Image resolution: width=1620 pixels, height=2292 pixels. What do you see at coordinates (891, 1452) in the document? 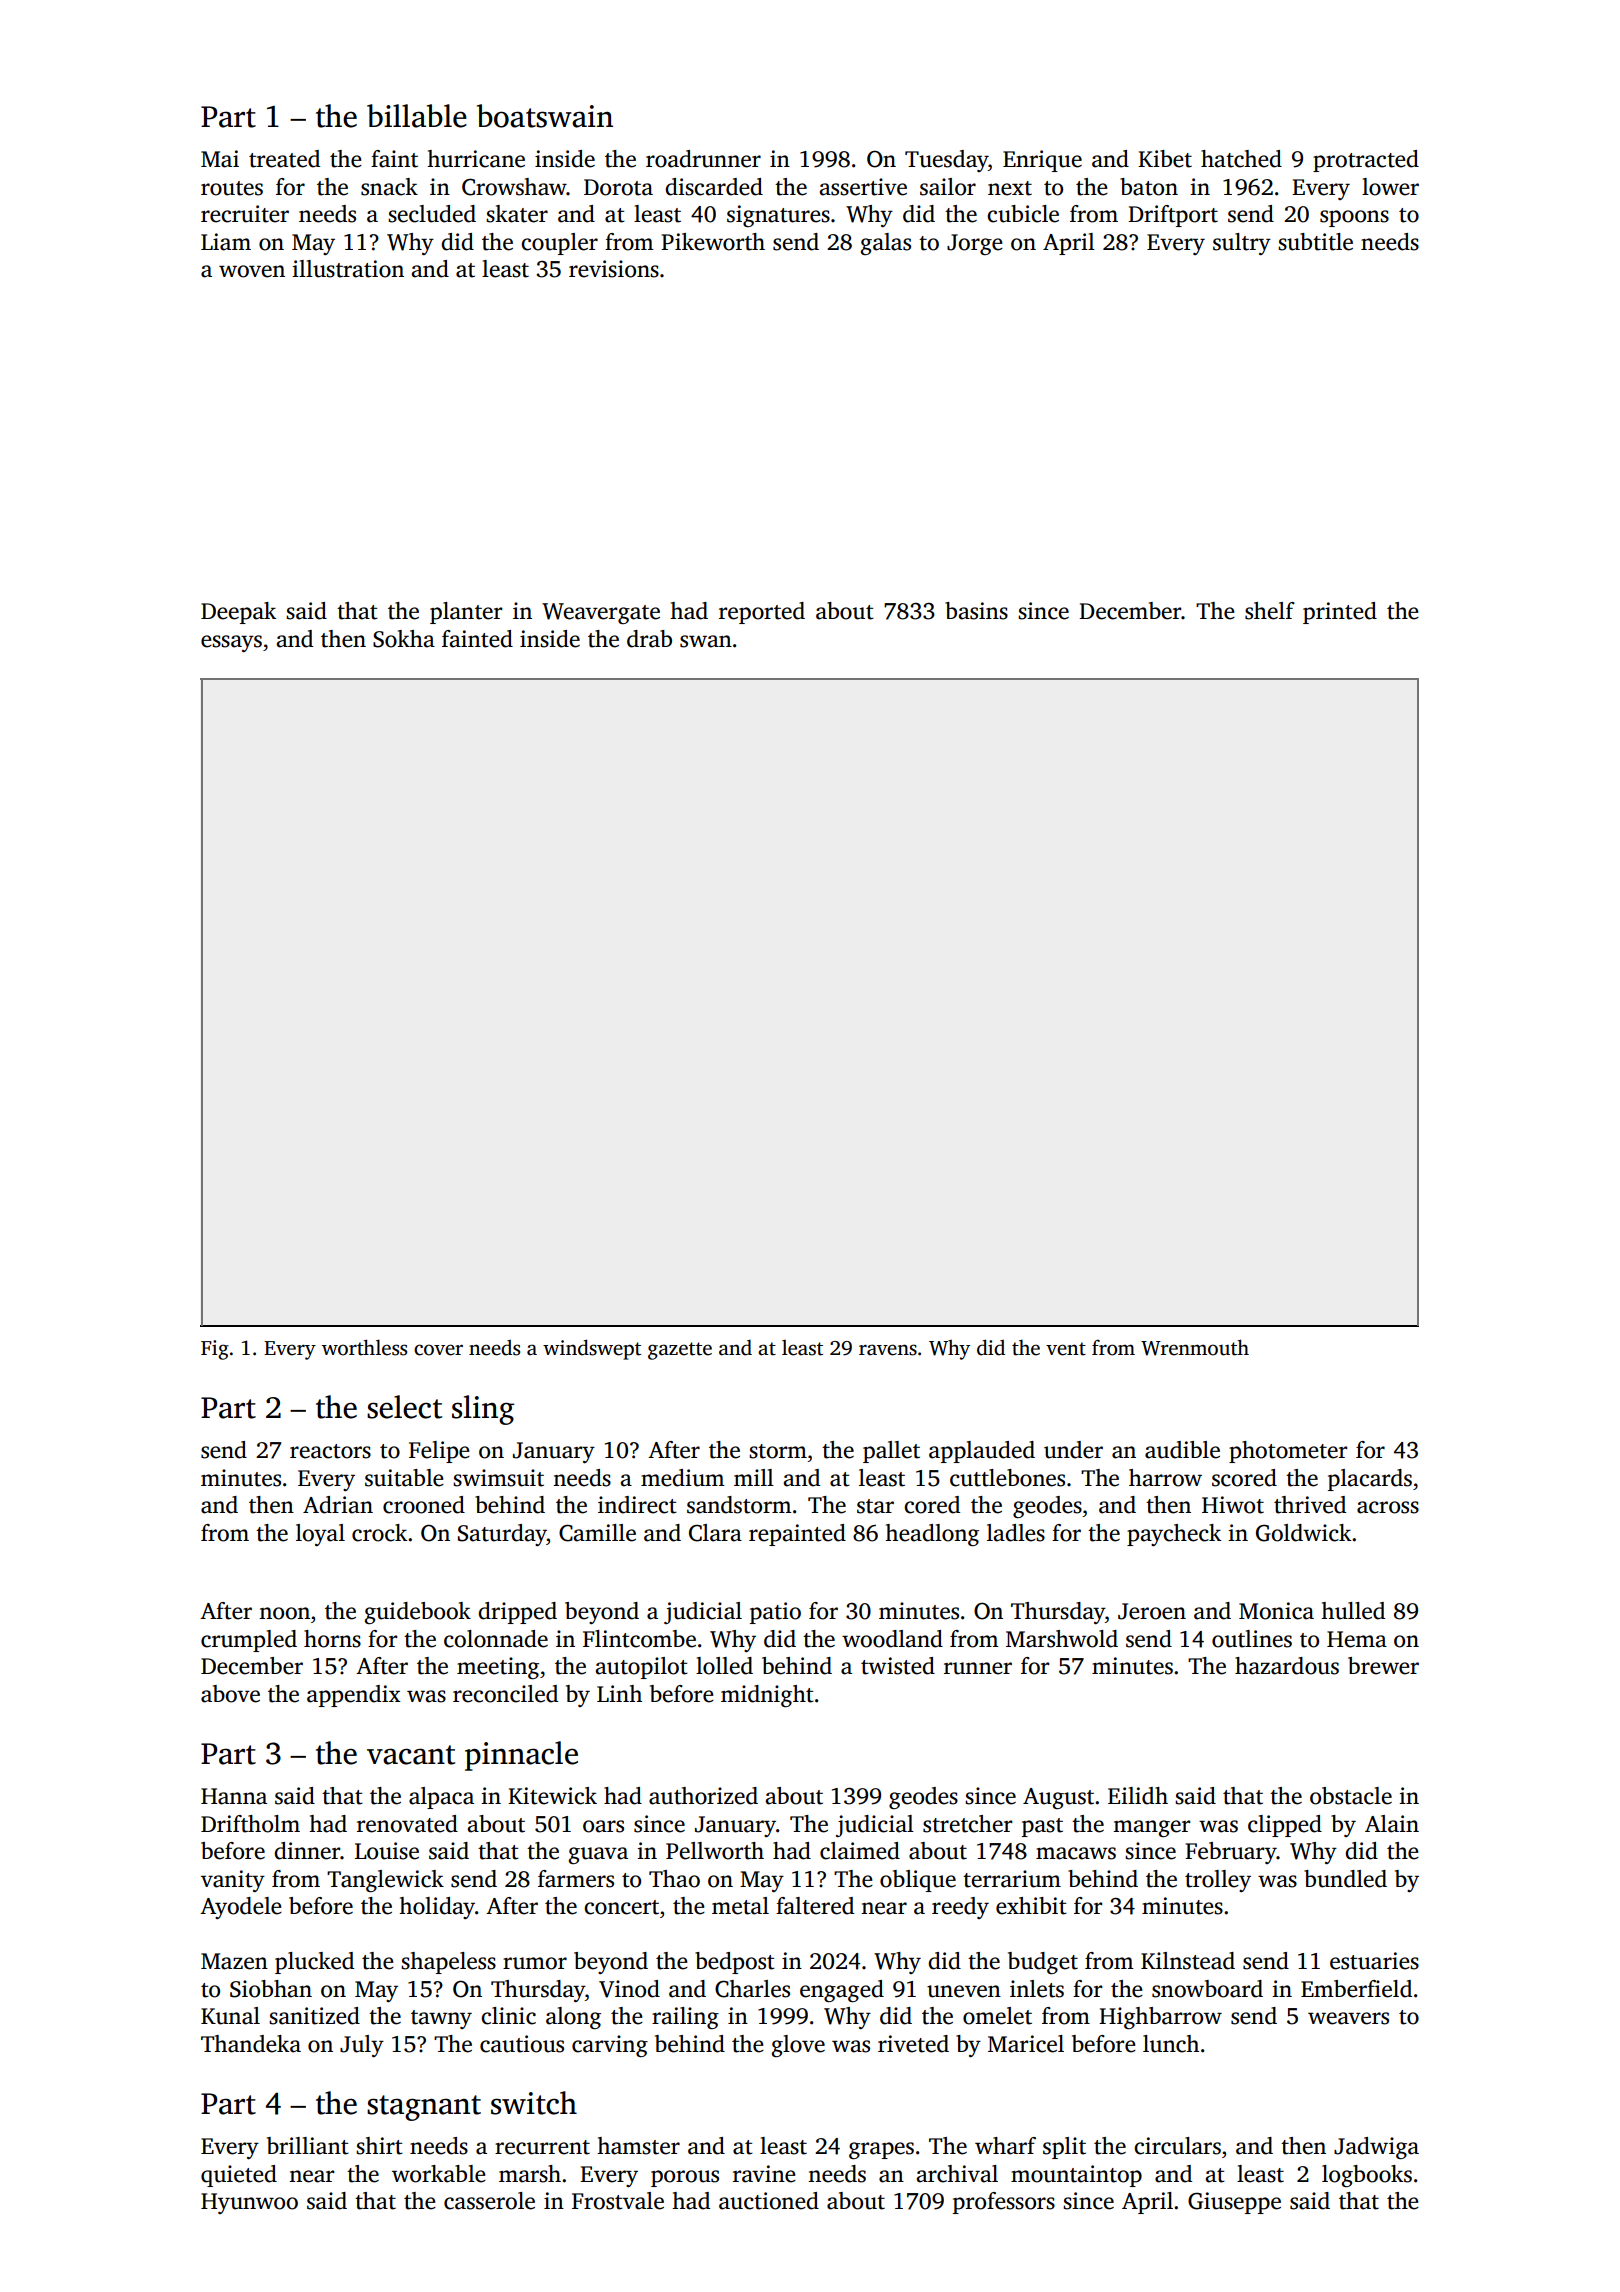
I see `pallet` at bounding box center [891, 1452].
